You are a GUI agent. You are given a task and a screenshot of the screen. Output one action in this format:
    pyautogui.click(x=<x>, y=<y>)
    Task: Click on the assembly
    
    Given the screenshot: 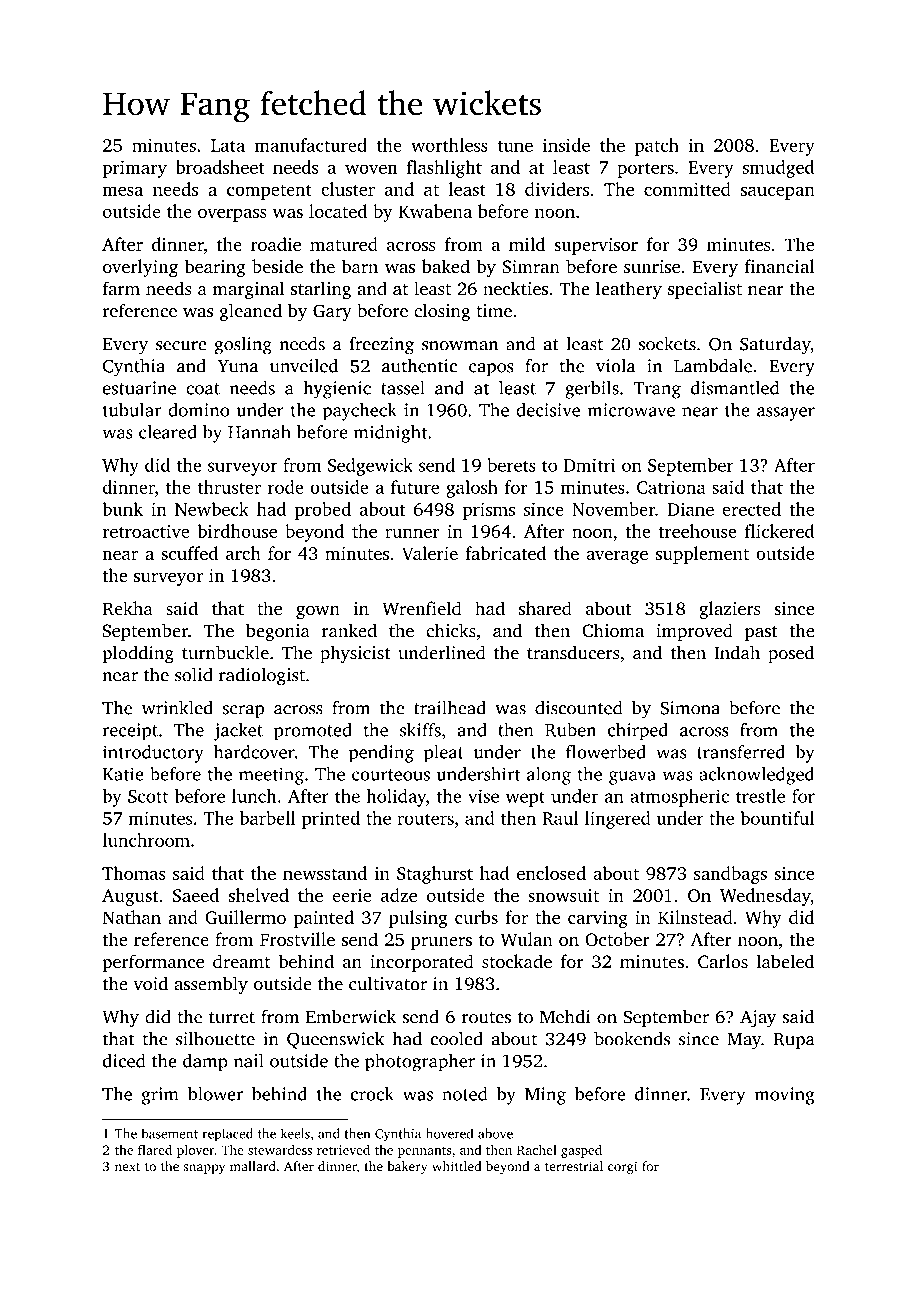 What is the action you would take?
    pyautogui.click(x=211, y=985)
